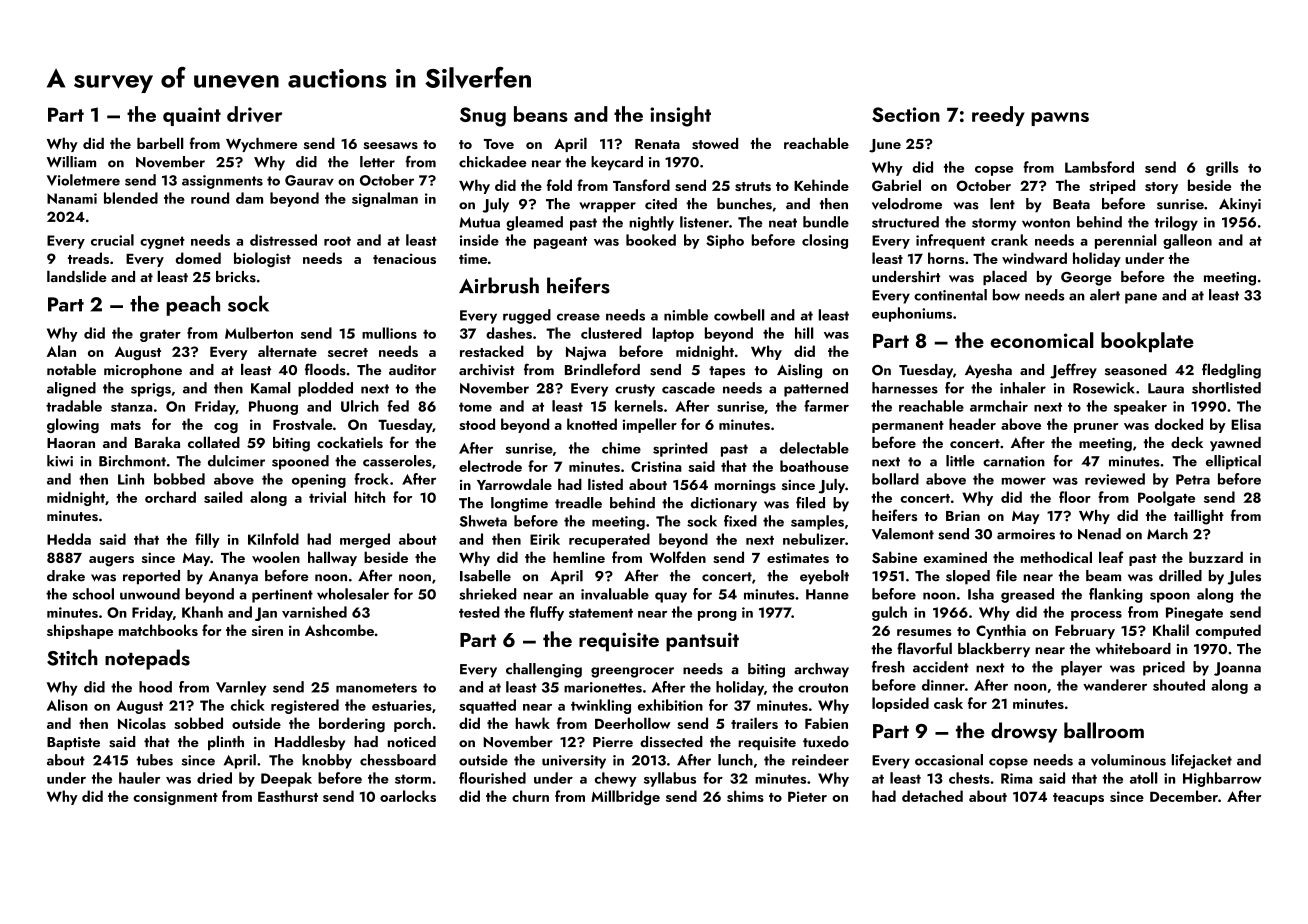 This screenshot has height=924, width=1308. I want to click on hallway, so click(332, 558).
